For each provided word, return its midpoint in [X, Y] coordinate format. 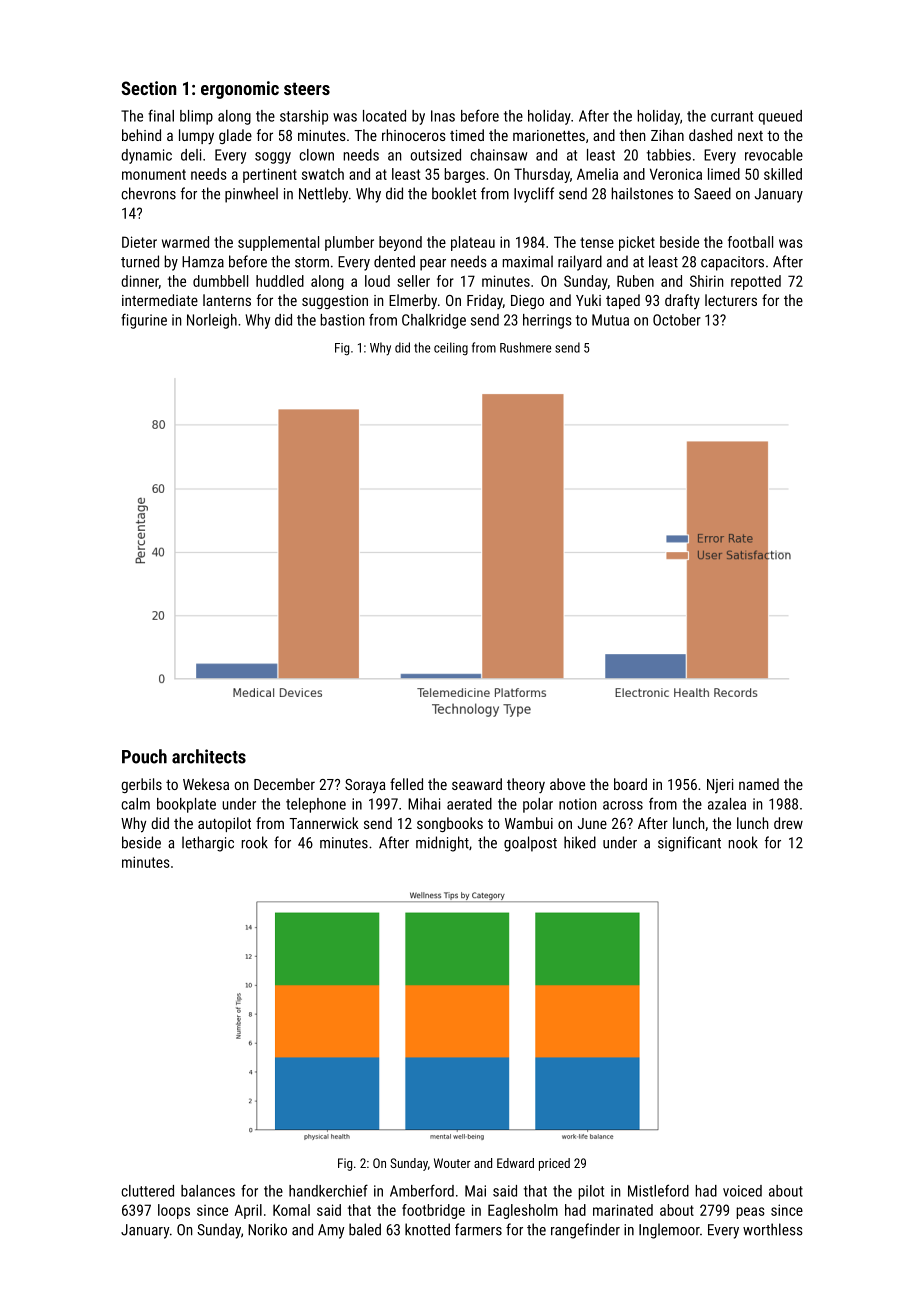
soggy [273, 158]
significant [689, 844]
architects [209, 756]
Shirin [707, 281]
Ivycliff [534, 195]
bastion [342, 320]
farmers [478, 1229]
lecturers [731, 300]
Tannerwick [324, 823]
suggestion [335, 302]
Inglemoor [669, 1231]
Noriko [267, 1229]
